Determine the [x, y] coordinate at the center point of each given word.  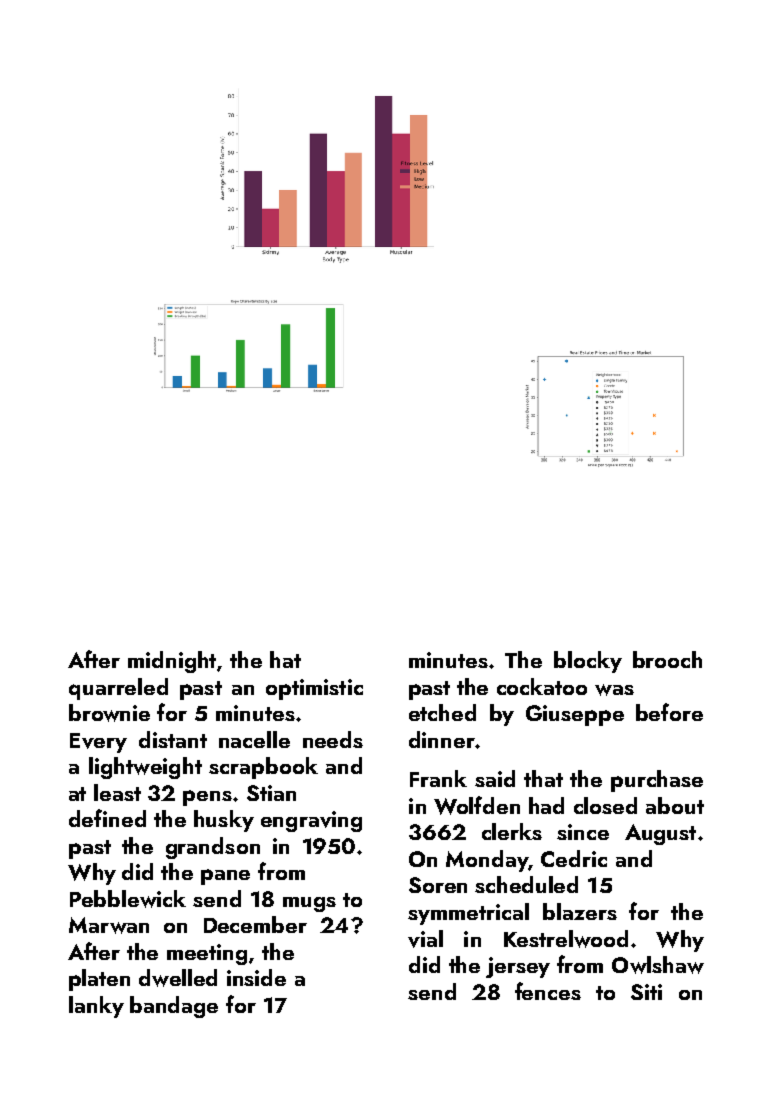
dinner [442, 739]
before [669, 712]
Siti [646, 992]
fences [548, 991]
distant [173, 739]
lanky [96, 1007]
